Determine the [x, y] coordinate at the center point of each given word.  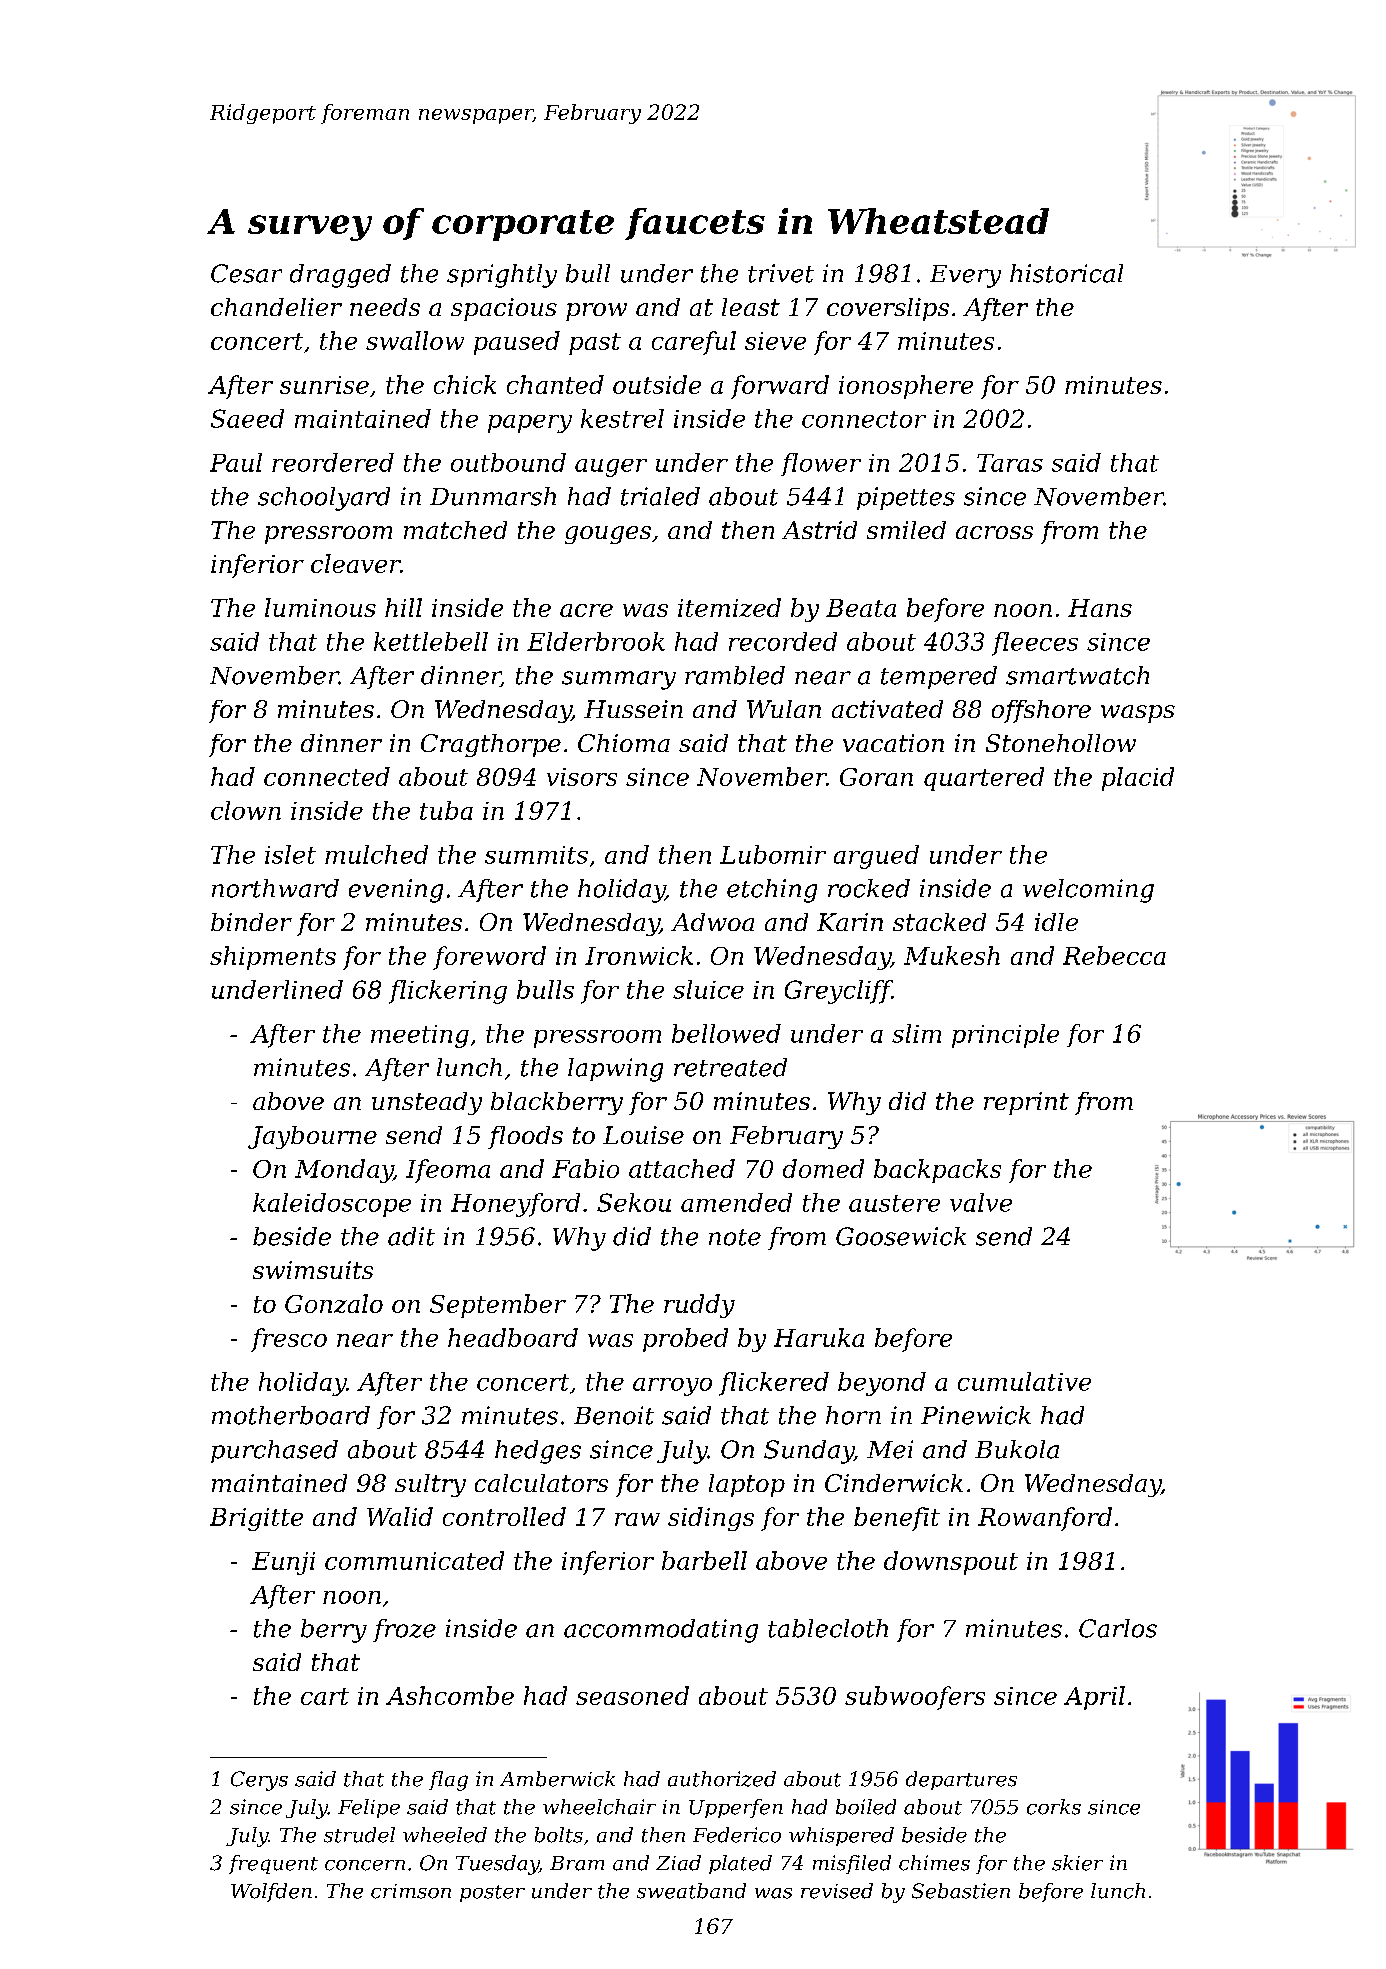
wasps [1138, 714]
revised [837, 1891]
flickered [774, 1384]
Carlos [1118, 1628]
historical [1066, 273]
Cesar [246, 273]
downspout [951, 1563]
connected [327, 776]
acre [586, 610]
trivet [781, 273]
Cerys [259, 1781]
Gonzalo [334, 1303]
